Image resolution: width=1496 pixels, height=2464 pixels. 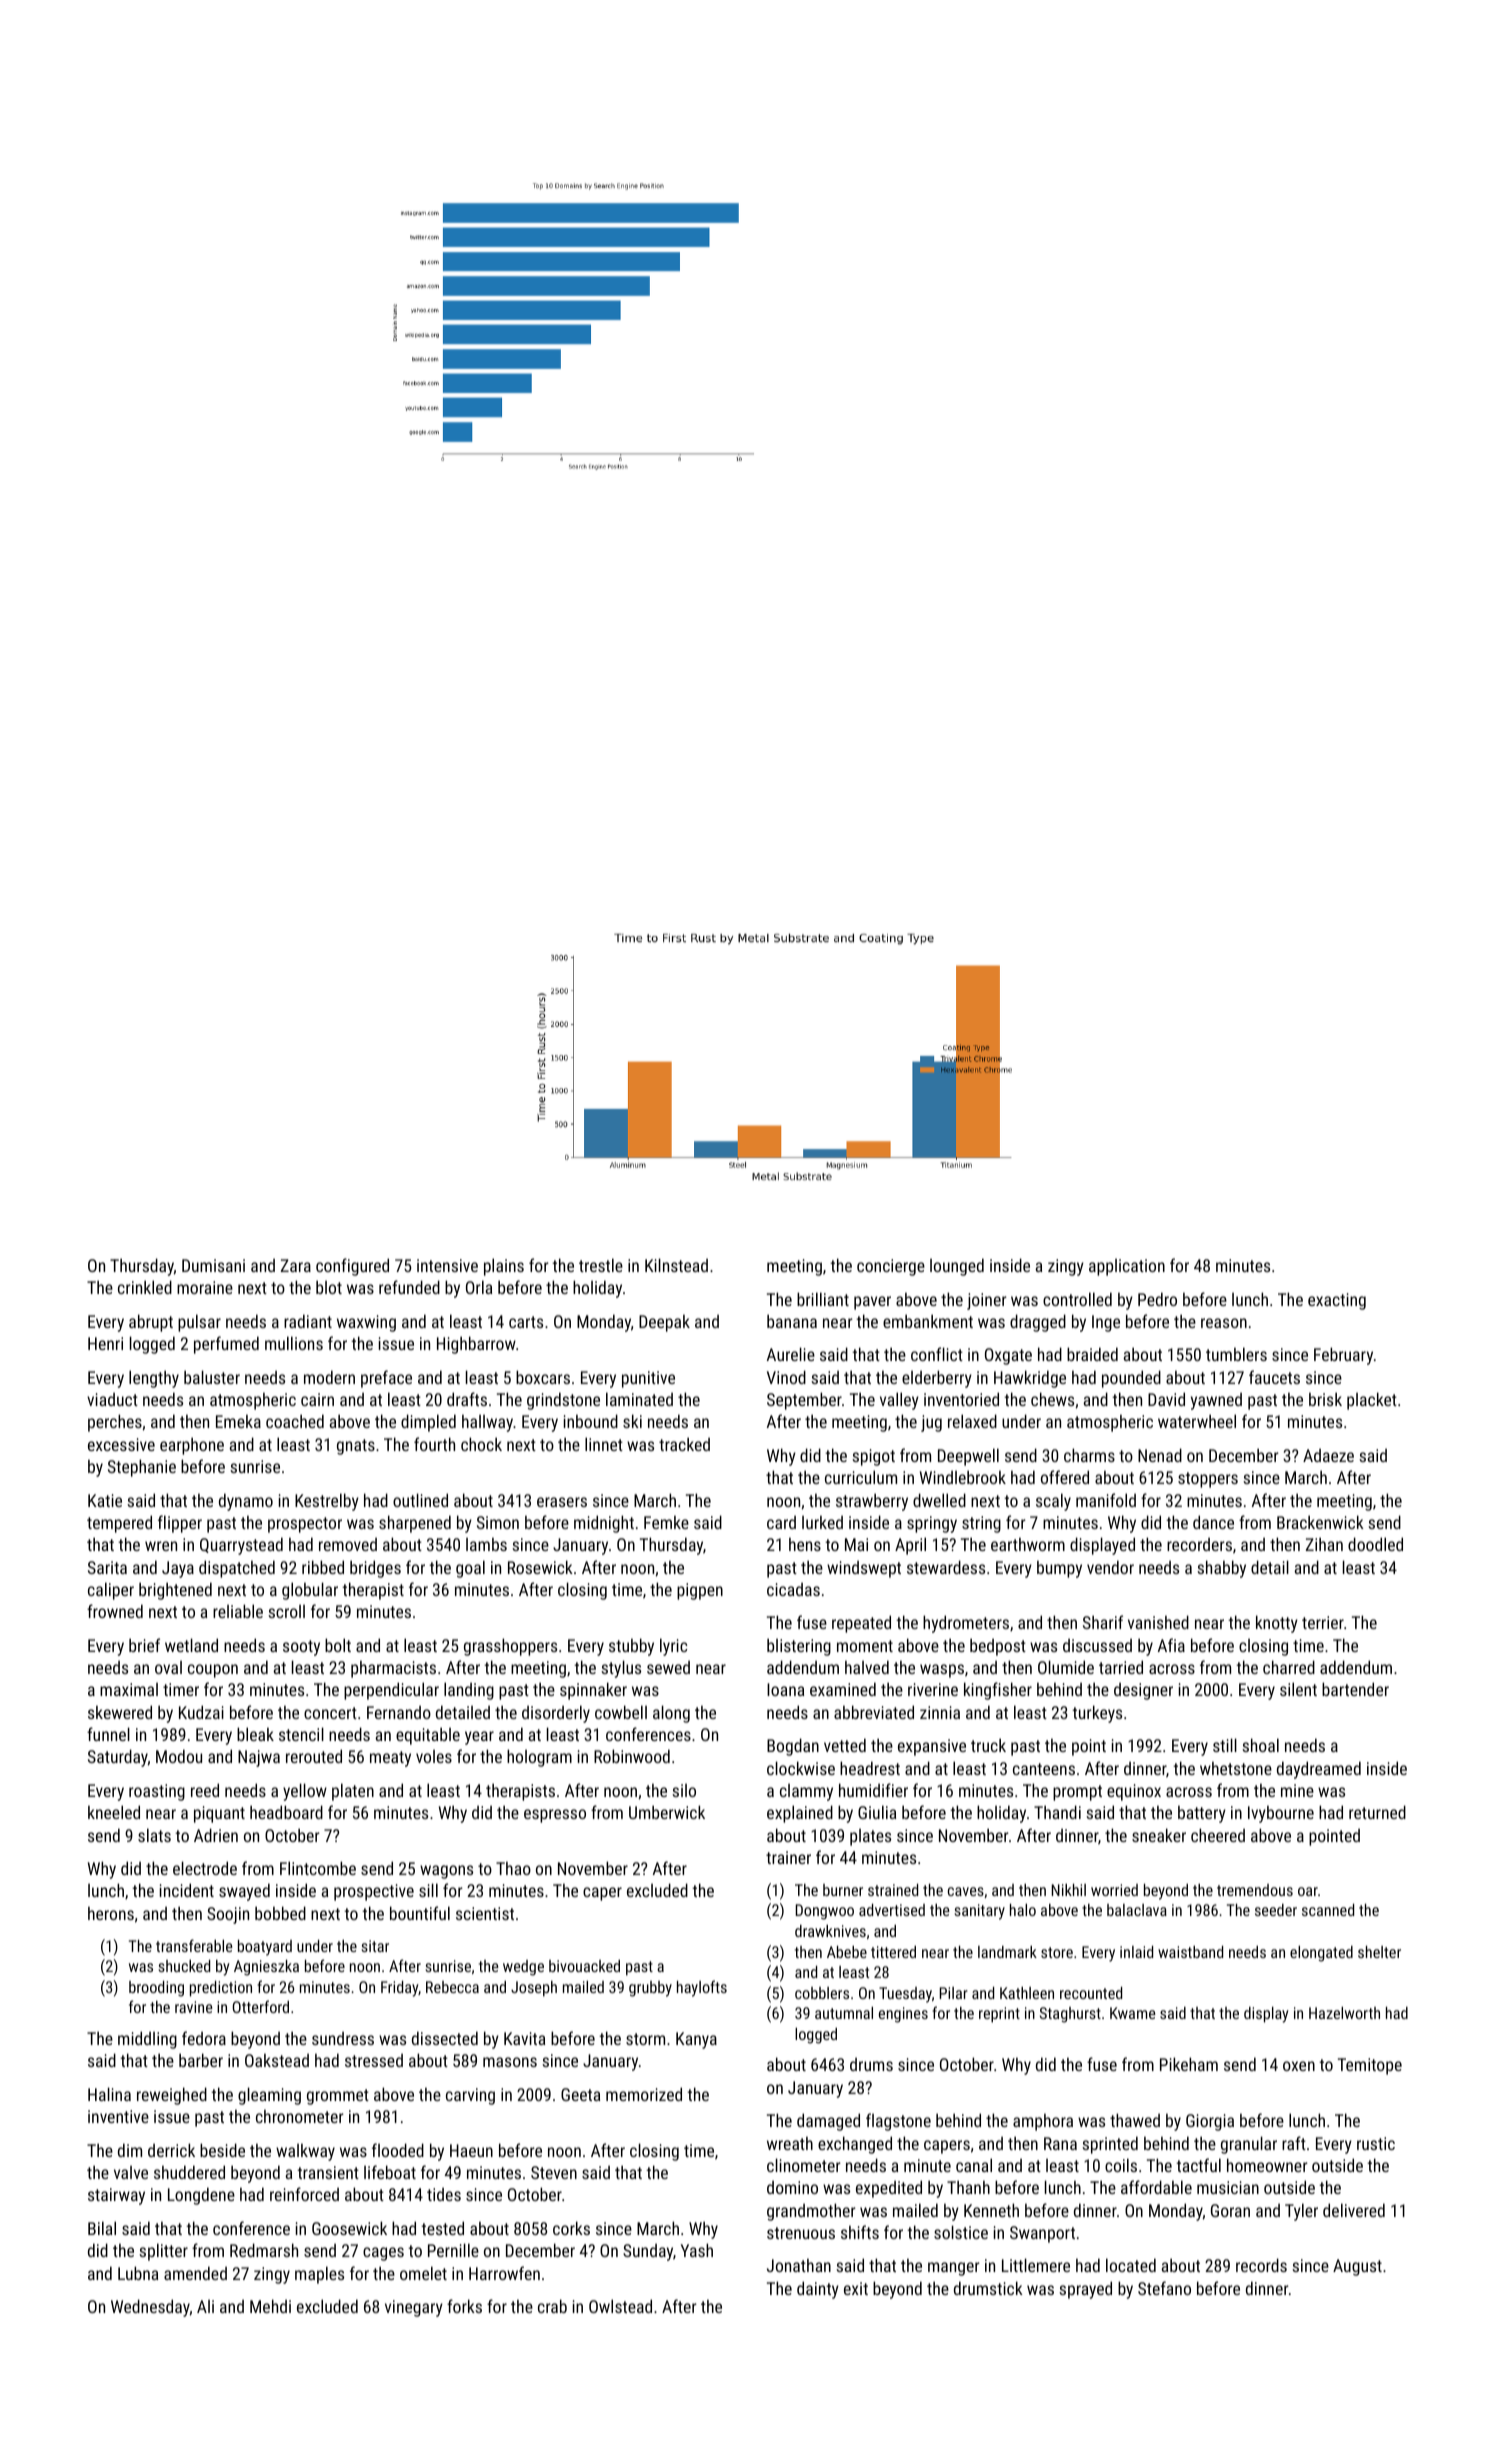 I want to click on damaged, so click(x=828, y=2122).
